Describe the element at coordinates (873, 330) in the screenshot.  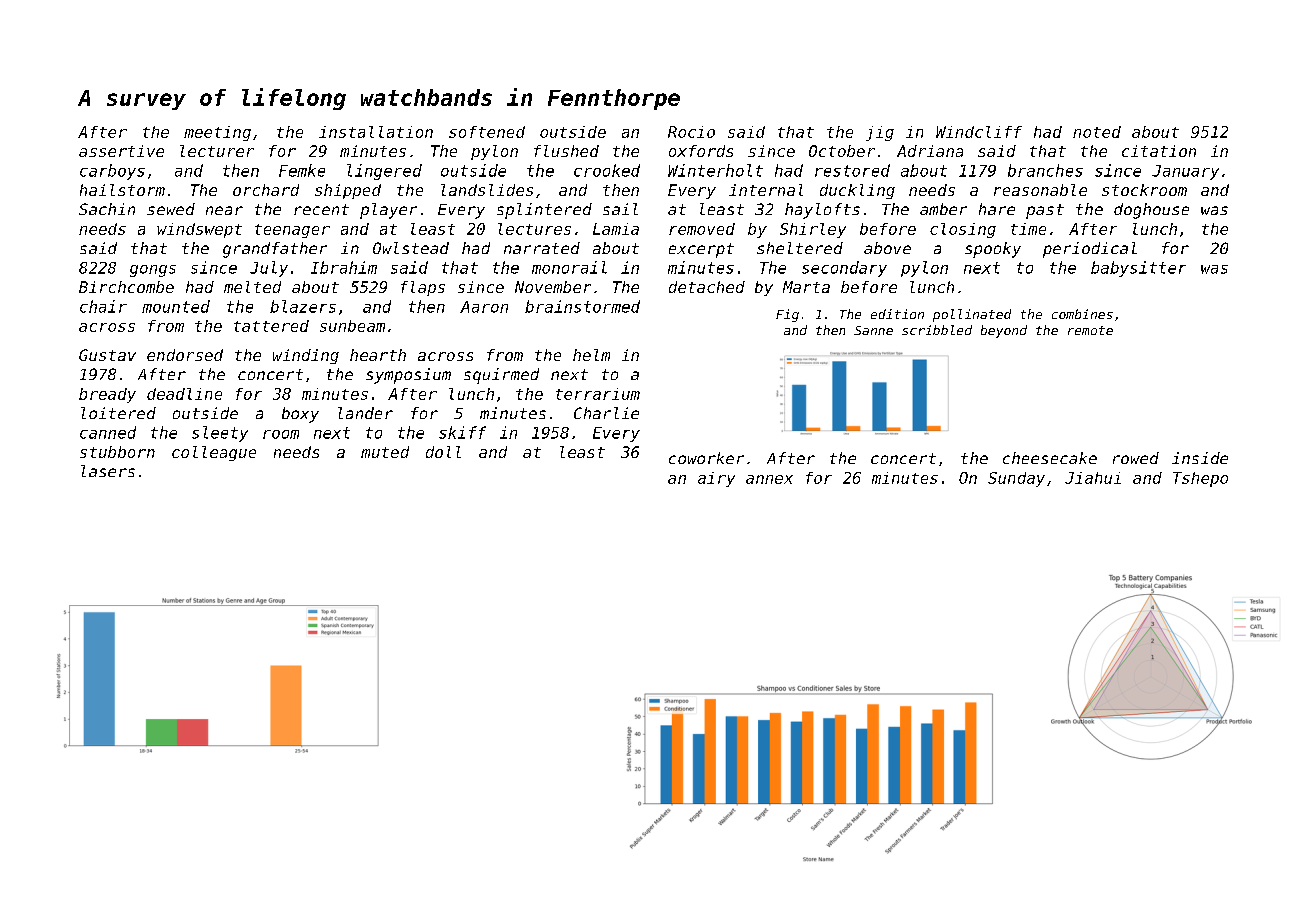
I see `Sanne` at that location.
